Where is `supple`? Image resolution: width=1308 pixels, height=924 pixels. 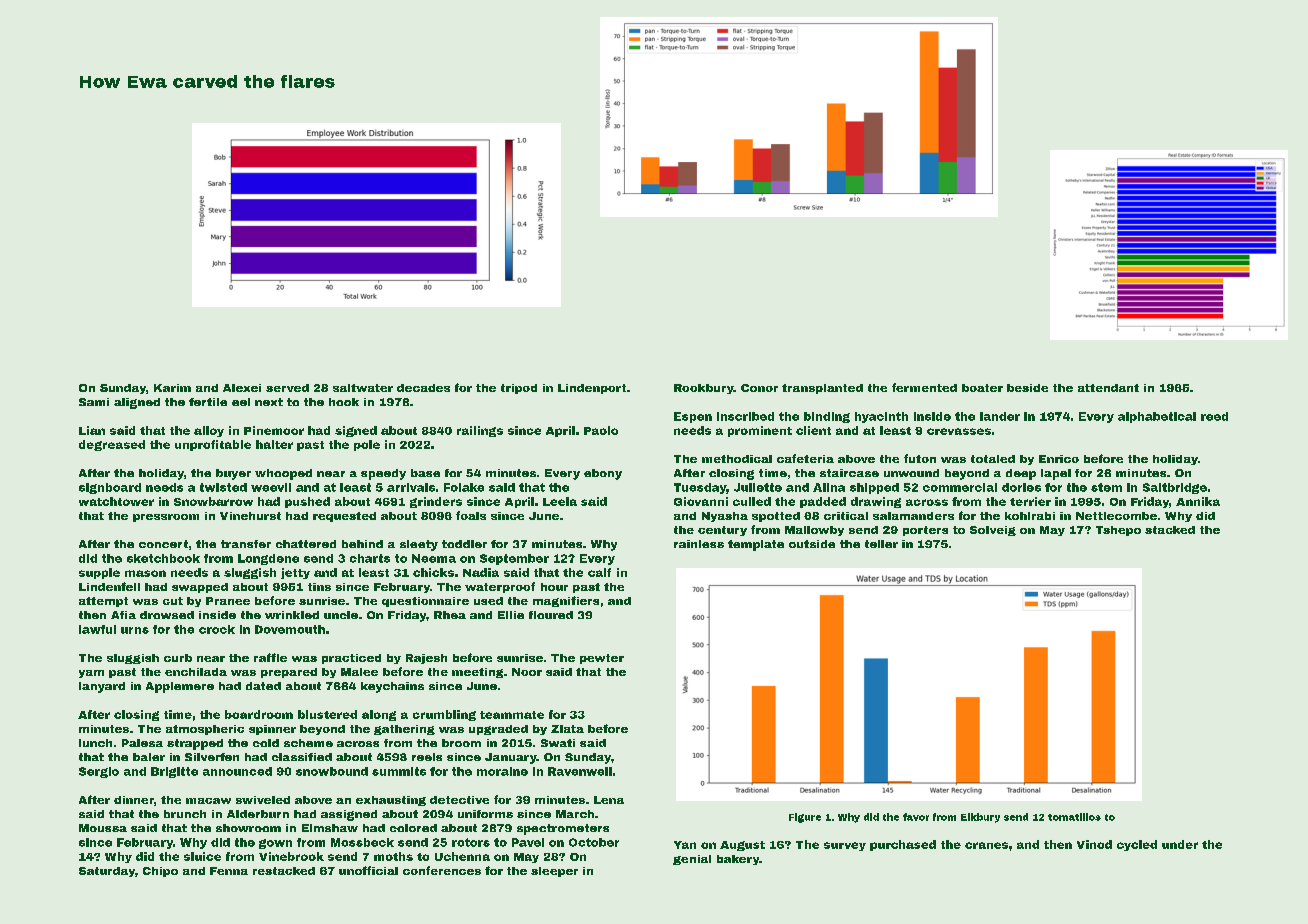
supple is located at coordinates (99, 573).
